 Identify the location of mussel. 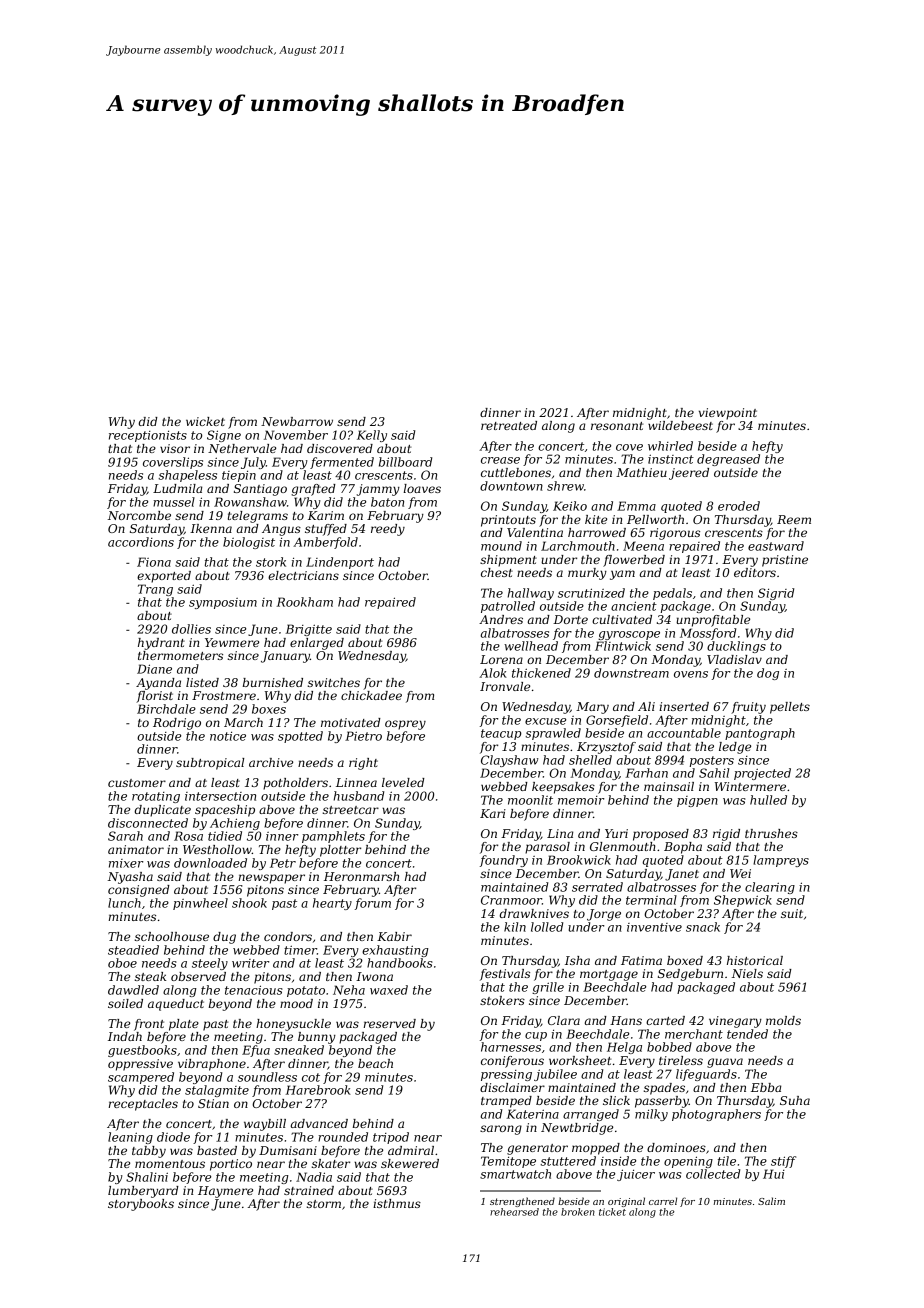
(174, 502).
